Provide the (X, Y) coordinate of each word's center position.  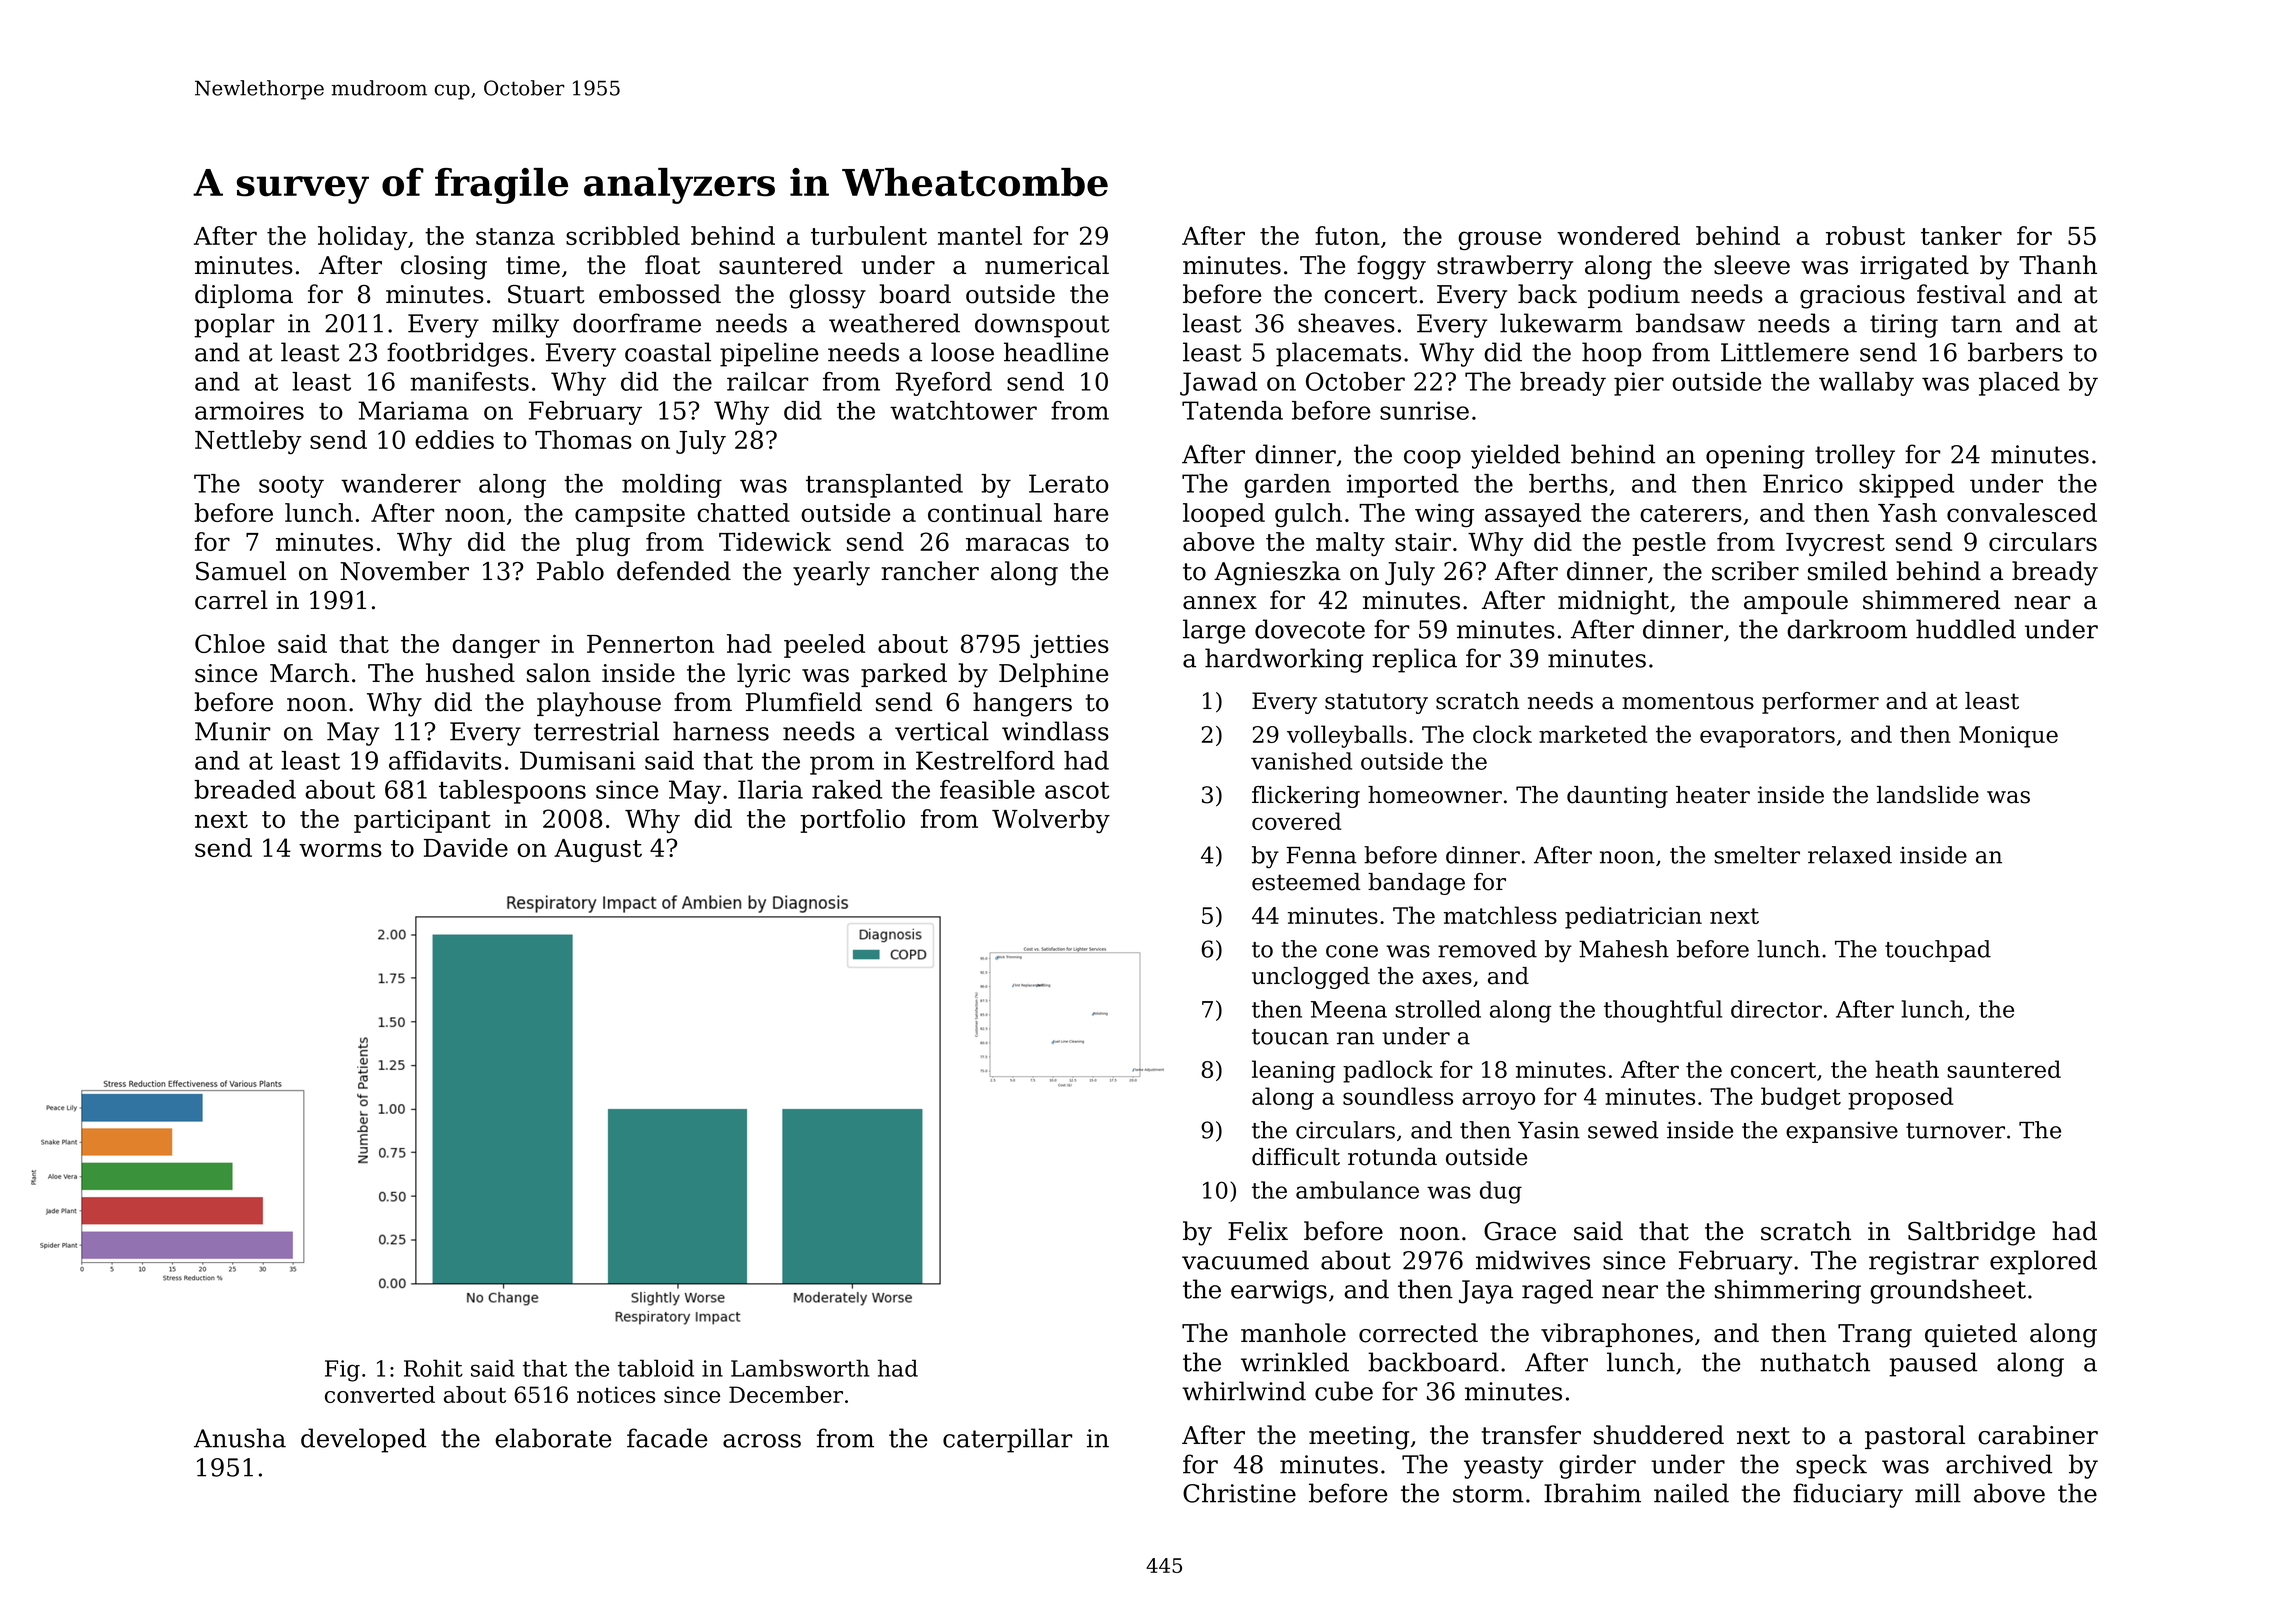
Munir (232, 731)
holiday (363, 238)
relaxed (1850, 855)
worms (340, 850)
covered (1296, 821)
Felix (1258, 1231)
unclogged (1311, 978)
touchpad (1938, 951)
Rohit (433, 1368)
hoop (1611, 354)
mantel (980, 235)
